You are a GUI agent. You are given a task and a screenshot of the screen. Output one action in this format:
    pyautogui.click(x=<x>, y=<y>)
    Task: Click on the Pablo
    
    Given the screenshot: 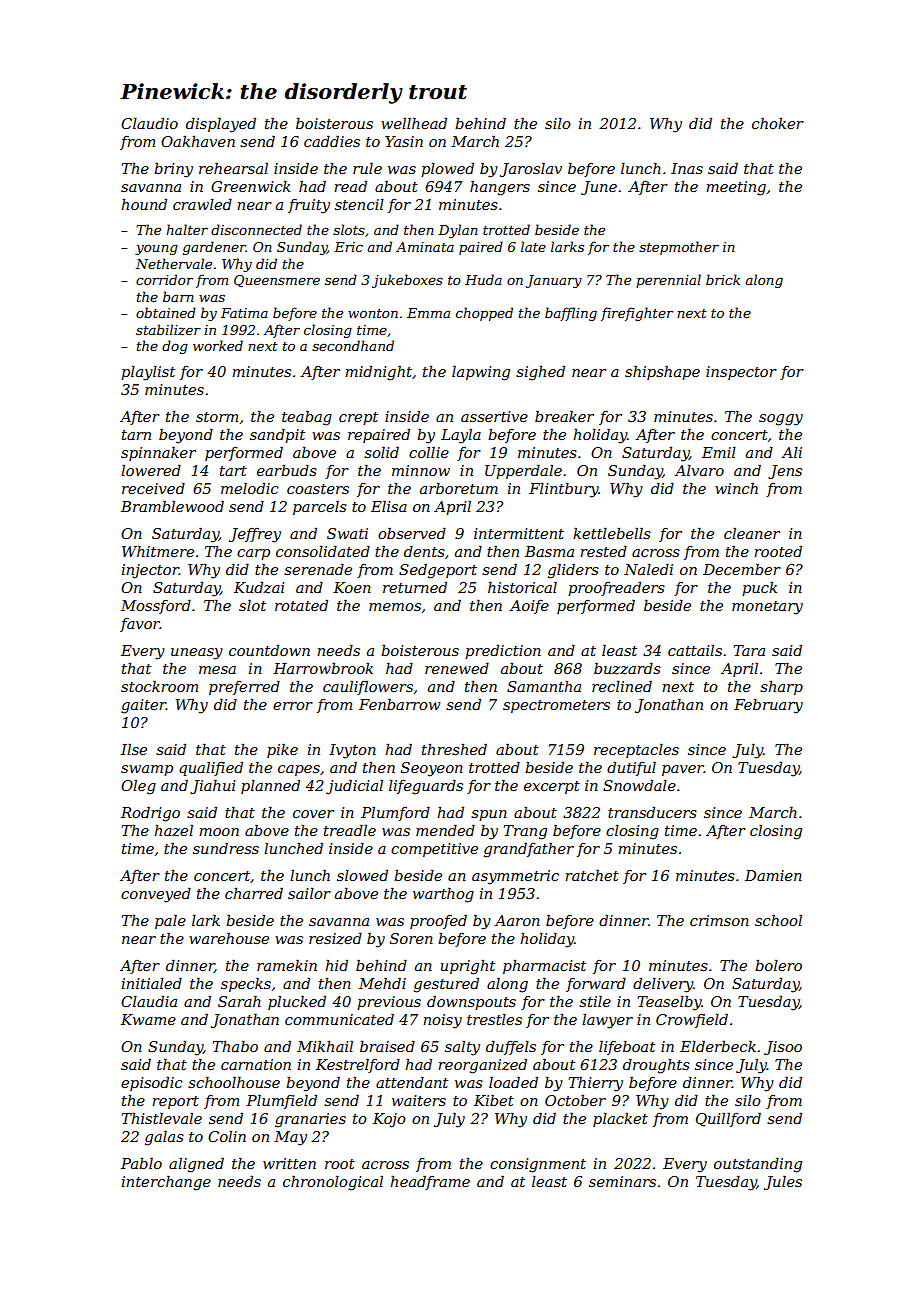 What is the action you would take?
    pyautogui.click(x=141, y=1163)
